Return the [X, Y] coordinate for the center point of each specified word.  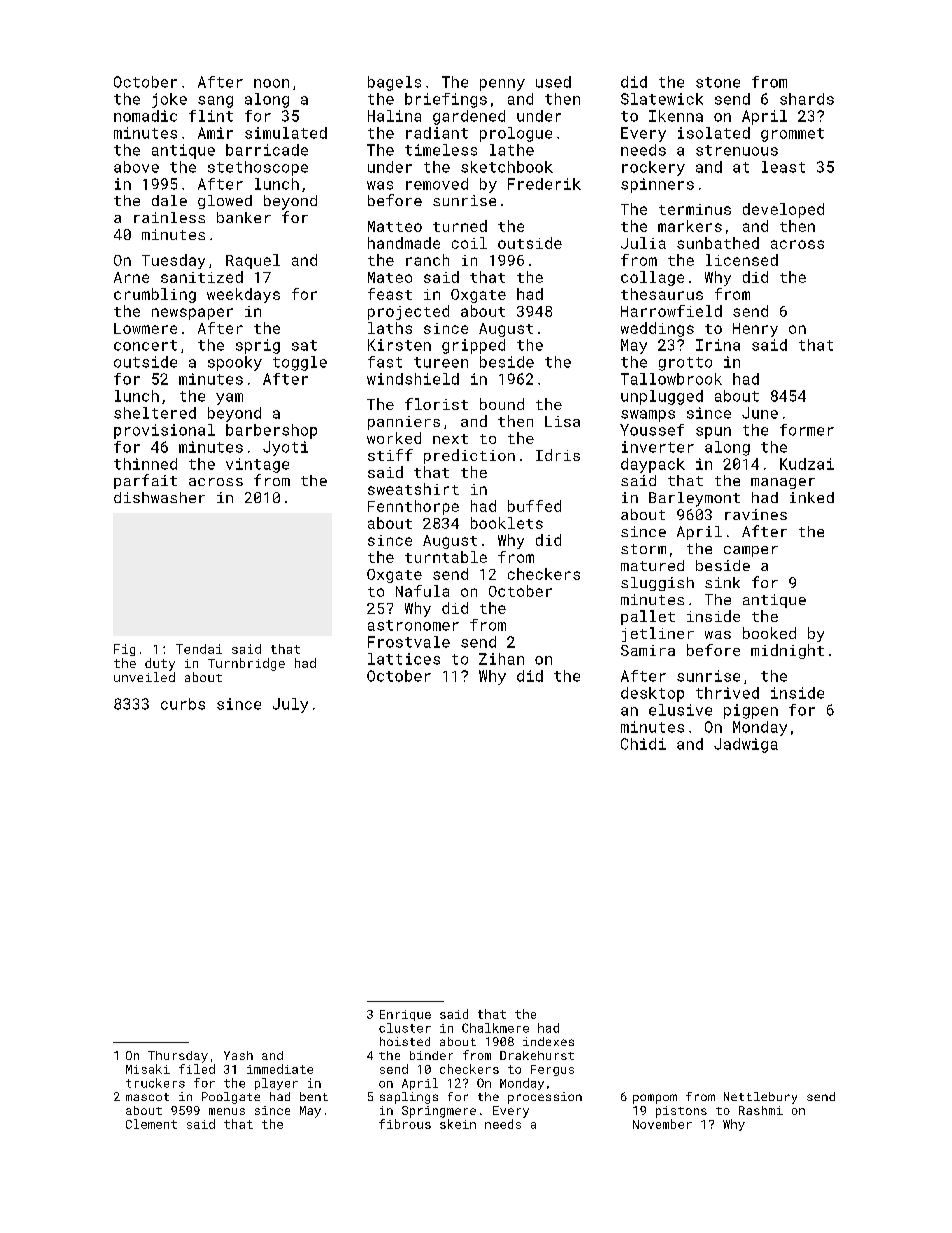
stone [718, 82]
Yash [238, 1055]
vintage [257, 465]
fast [385, 362]
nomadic [145, 116]
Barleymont [694, 499]
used [553, 82]
